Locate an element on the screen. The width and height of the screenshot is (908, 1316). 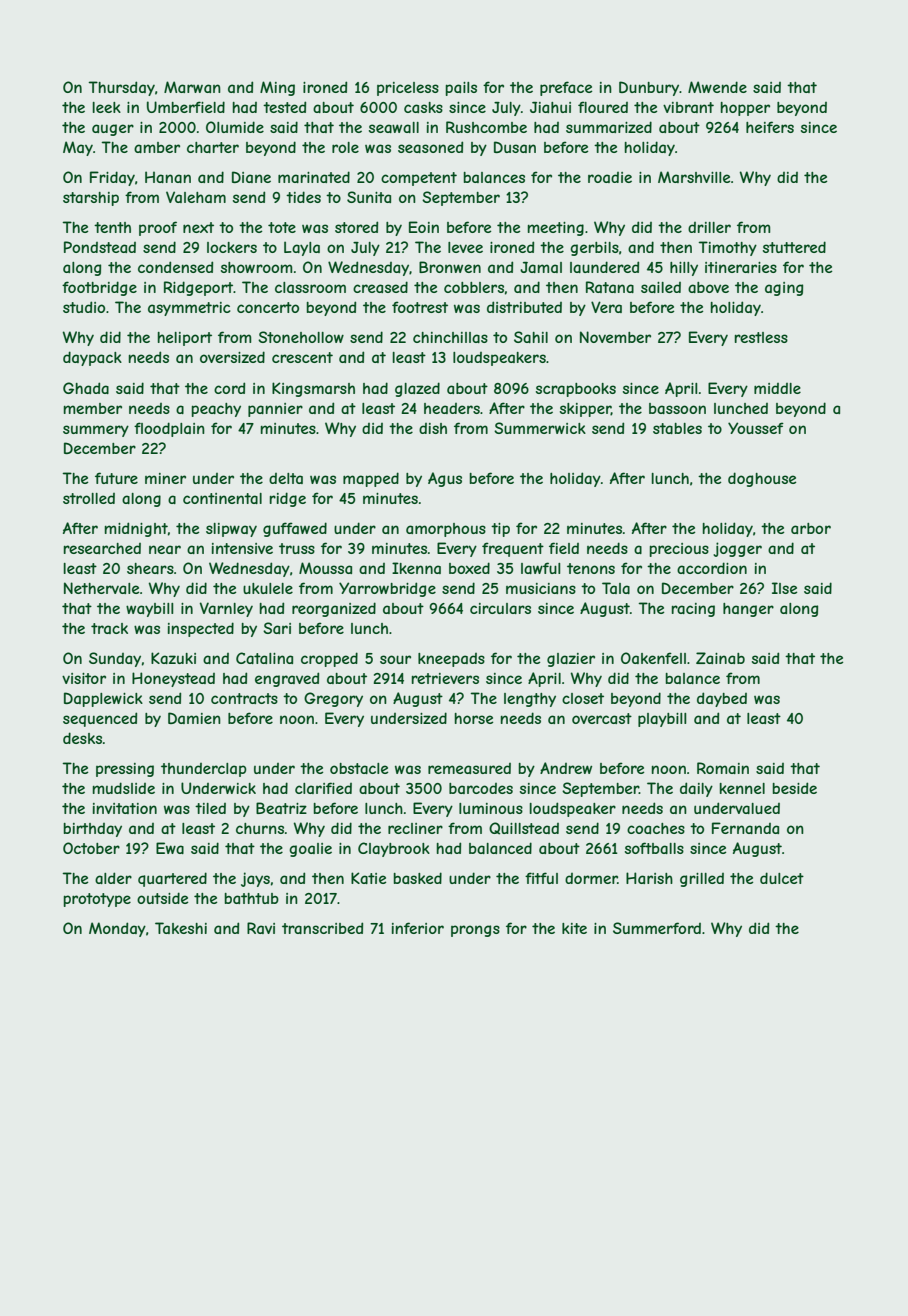
preface is located at coordinates (566, 88).
